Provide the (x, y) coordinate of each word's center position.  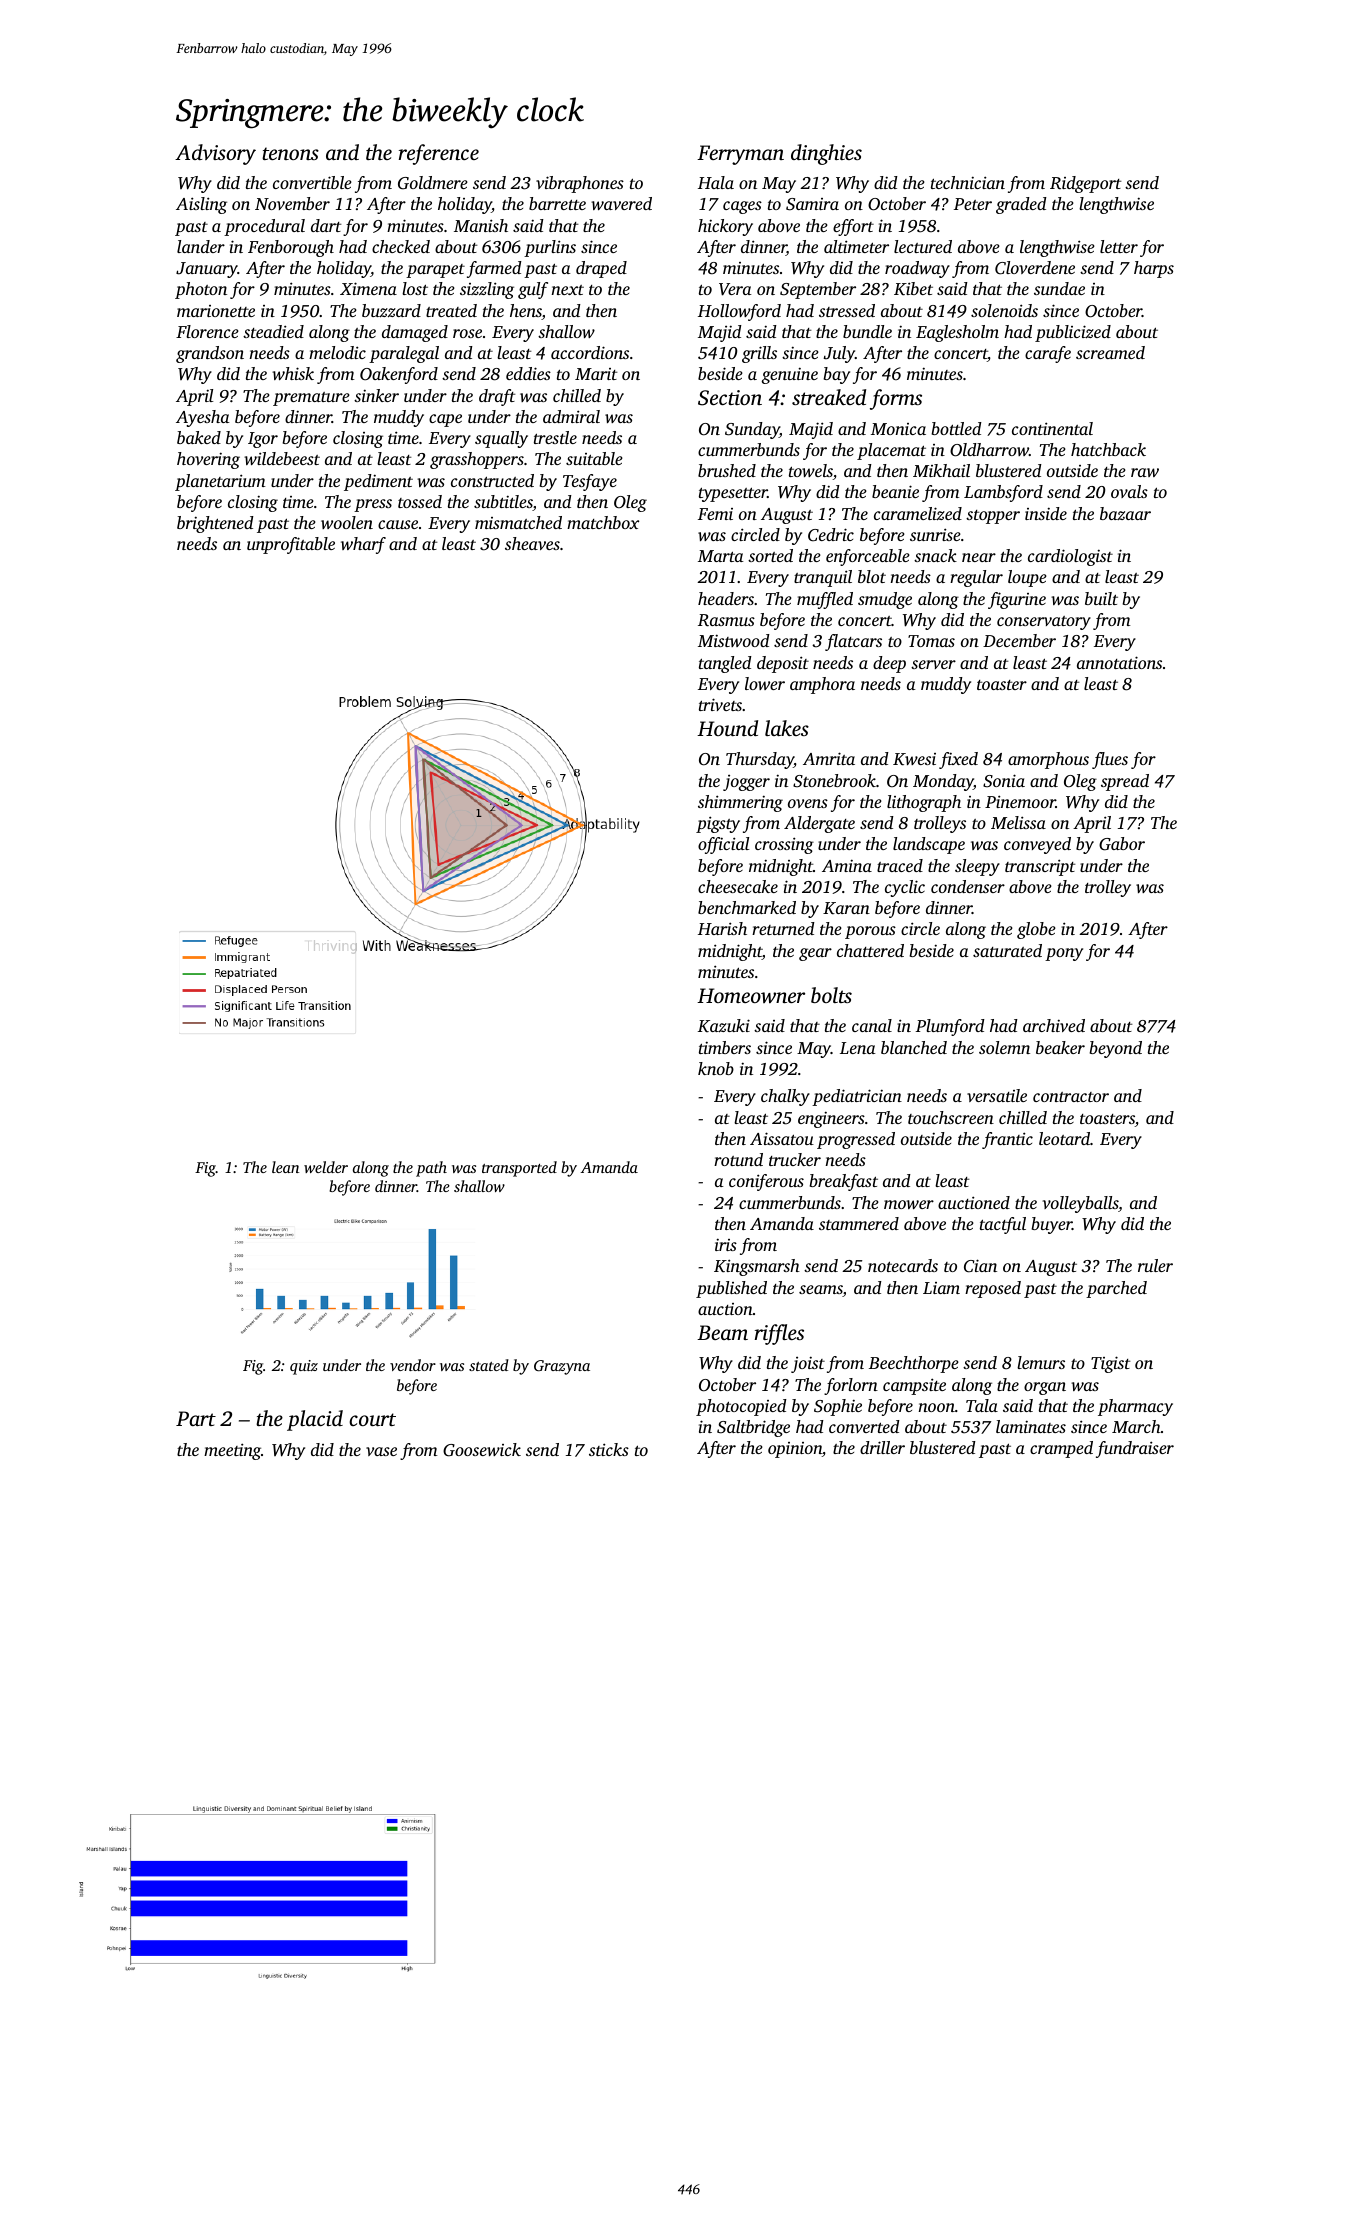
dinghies (826, 154)
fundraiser (1135, 1449)
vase (381, 1451)
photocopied (741, 1407)
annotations (1119, 662)
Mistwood (734, 640)
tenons (290, 153)
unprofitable (291, 545)
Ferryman (740, 155)
